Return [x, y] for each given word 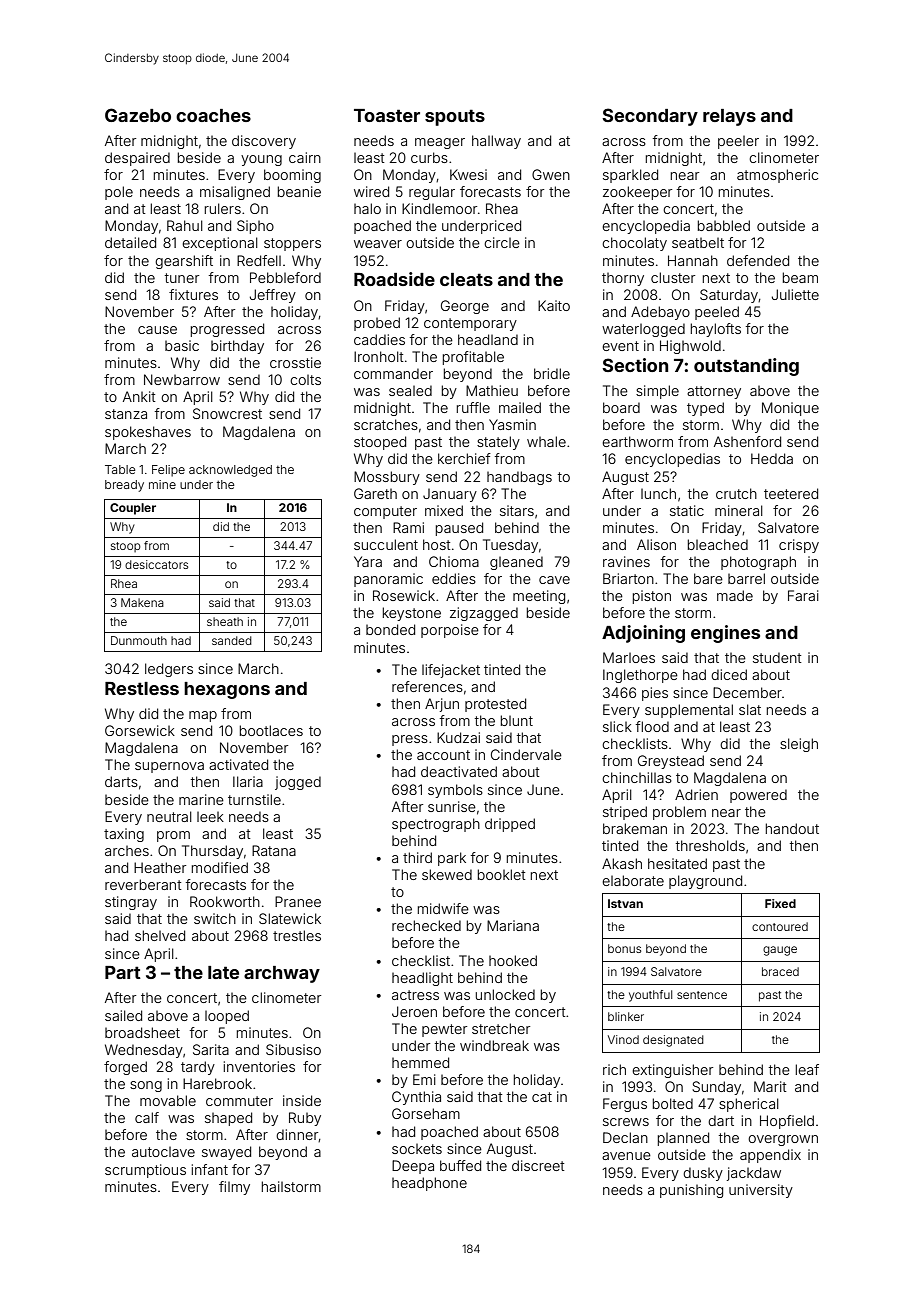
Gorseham [426, 1113]
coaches [213, 115]
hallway [496, 142]
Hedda [772, 458]
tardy [198, 1068]
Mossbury [387, 478]
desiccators [156, 564]
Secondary [650, 117]
